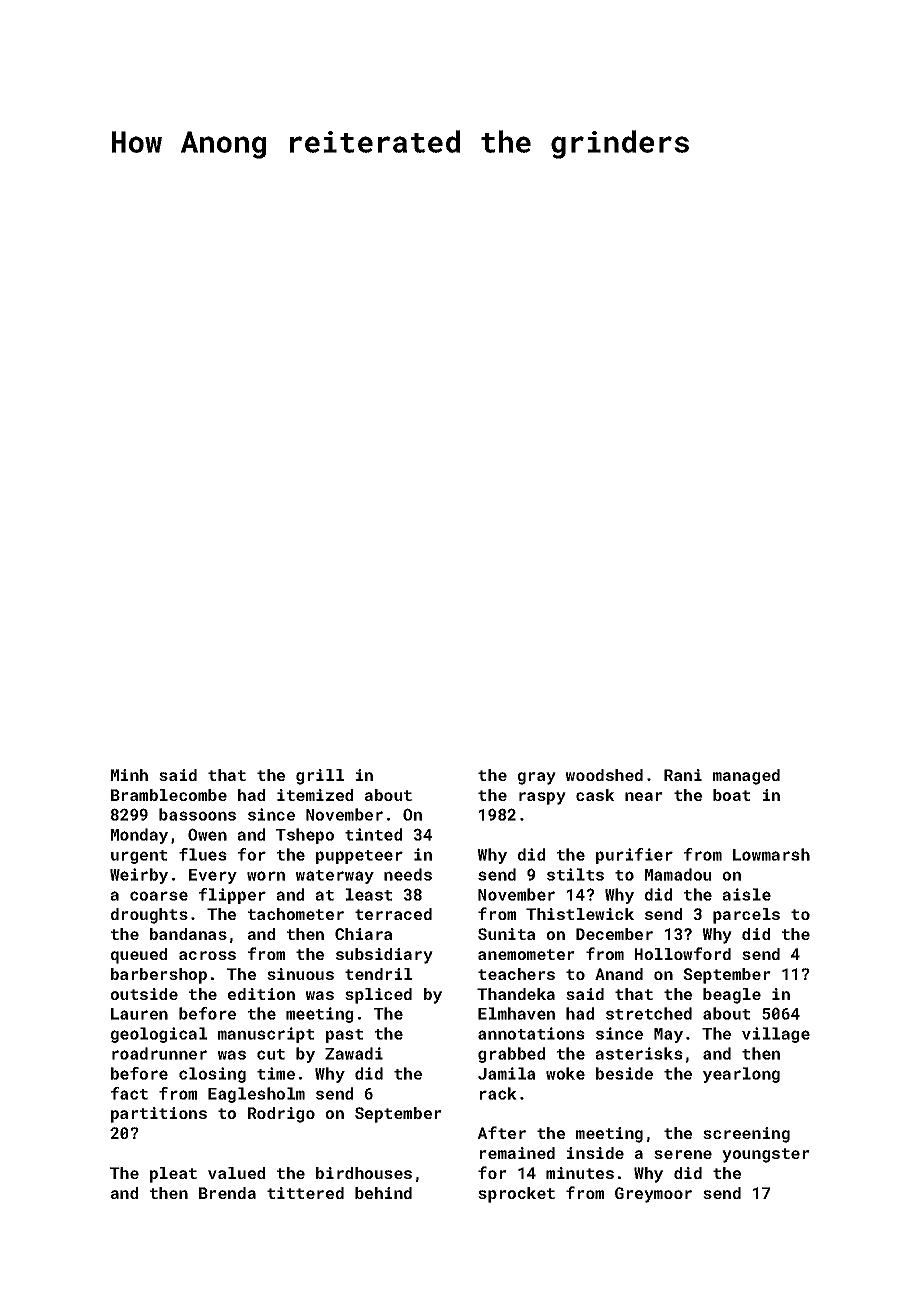  What do you see at coordinates (373, 834) in the document?
I see `tinted` at bounding box center [373, 834].
